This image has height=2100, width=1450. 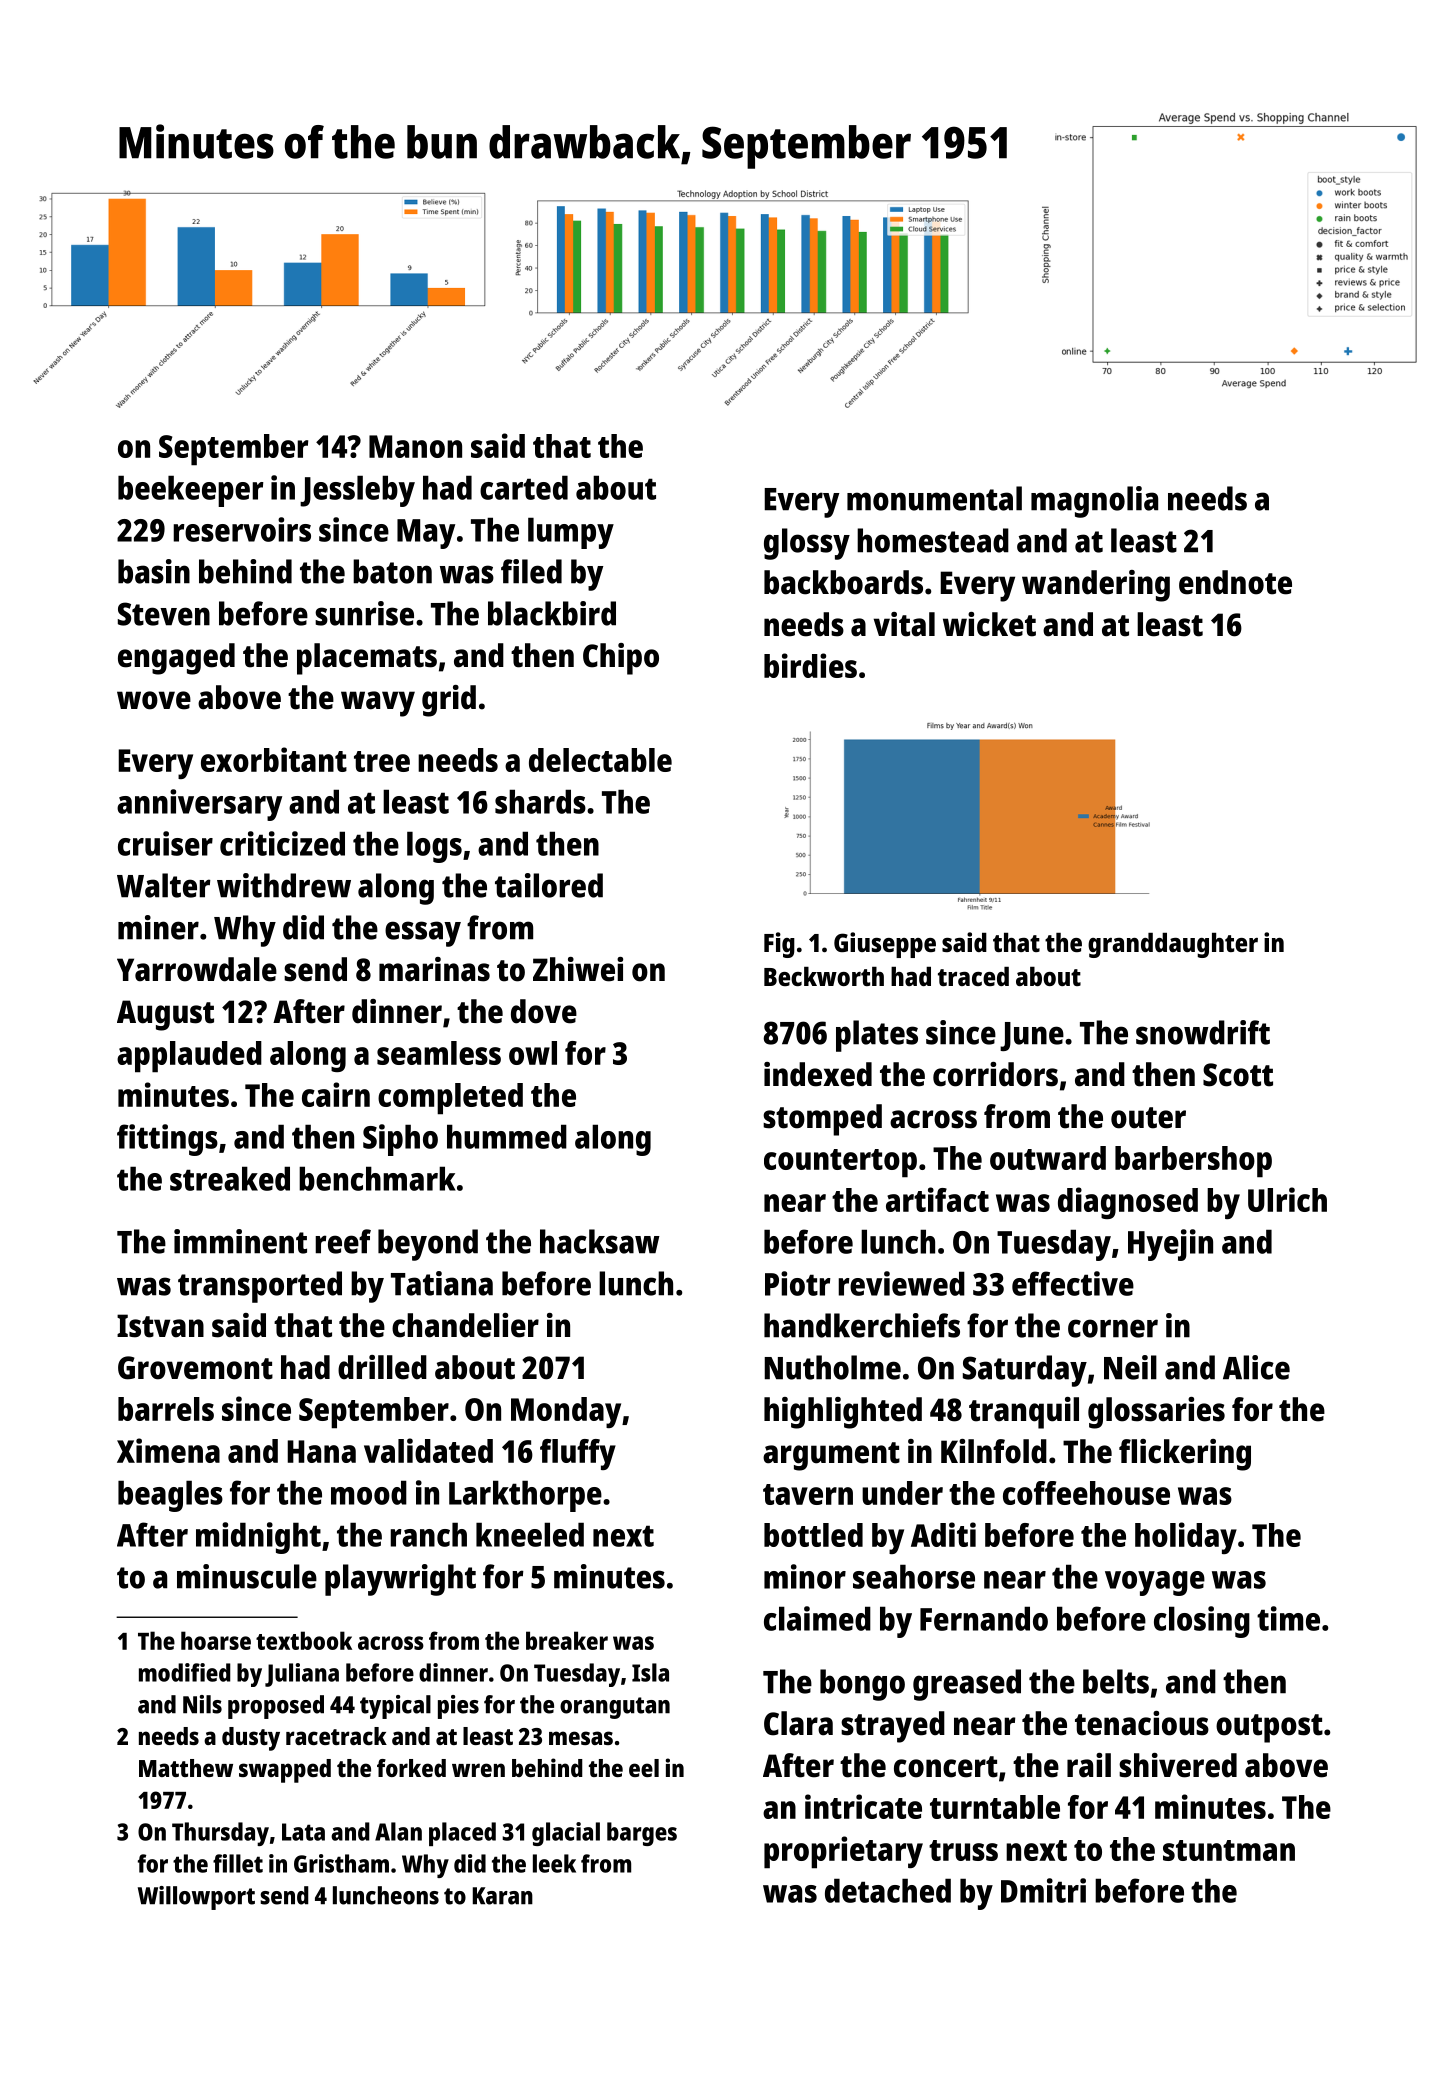 I want to click on detached, so click(x=888, y=1890).
